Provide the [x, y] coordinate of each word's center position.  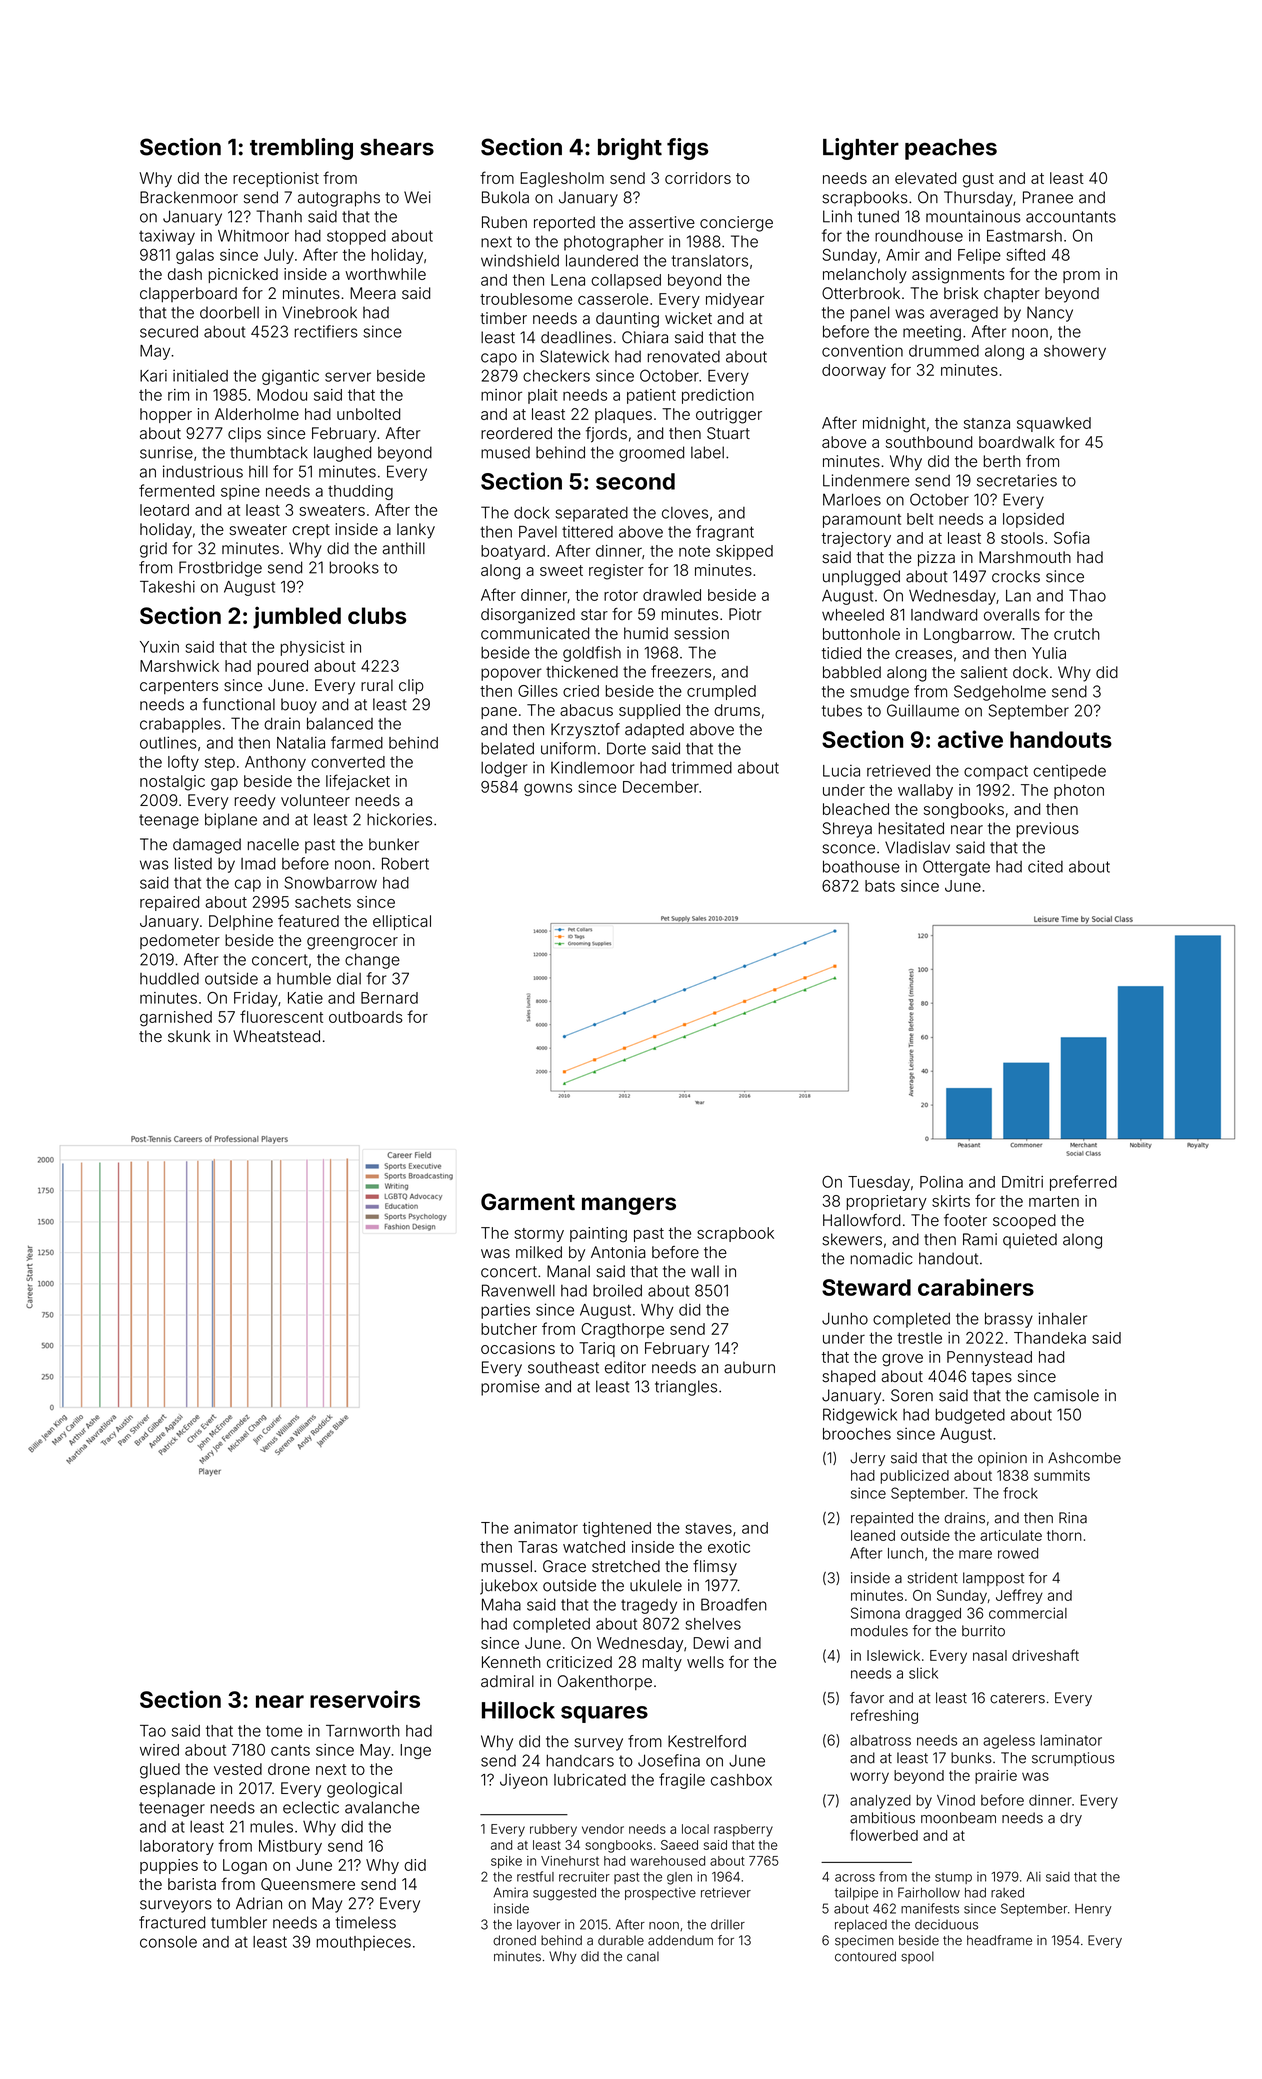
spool [917, 1957]
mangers [629, 1206]
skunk [189, 1036]
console [168, 1942]
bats [880, 886]
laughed [342, 454]
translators [710, 261]
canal [643, 1956]
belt [920, 519]
